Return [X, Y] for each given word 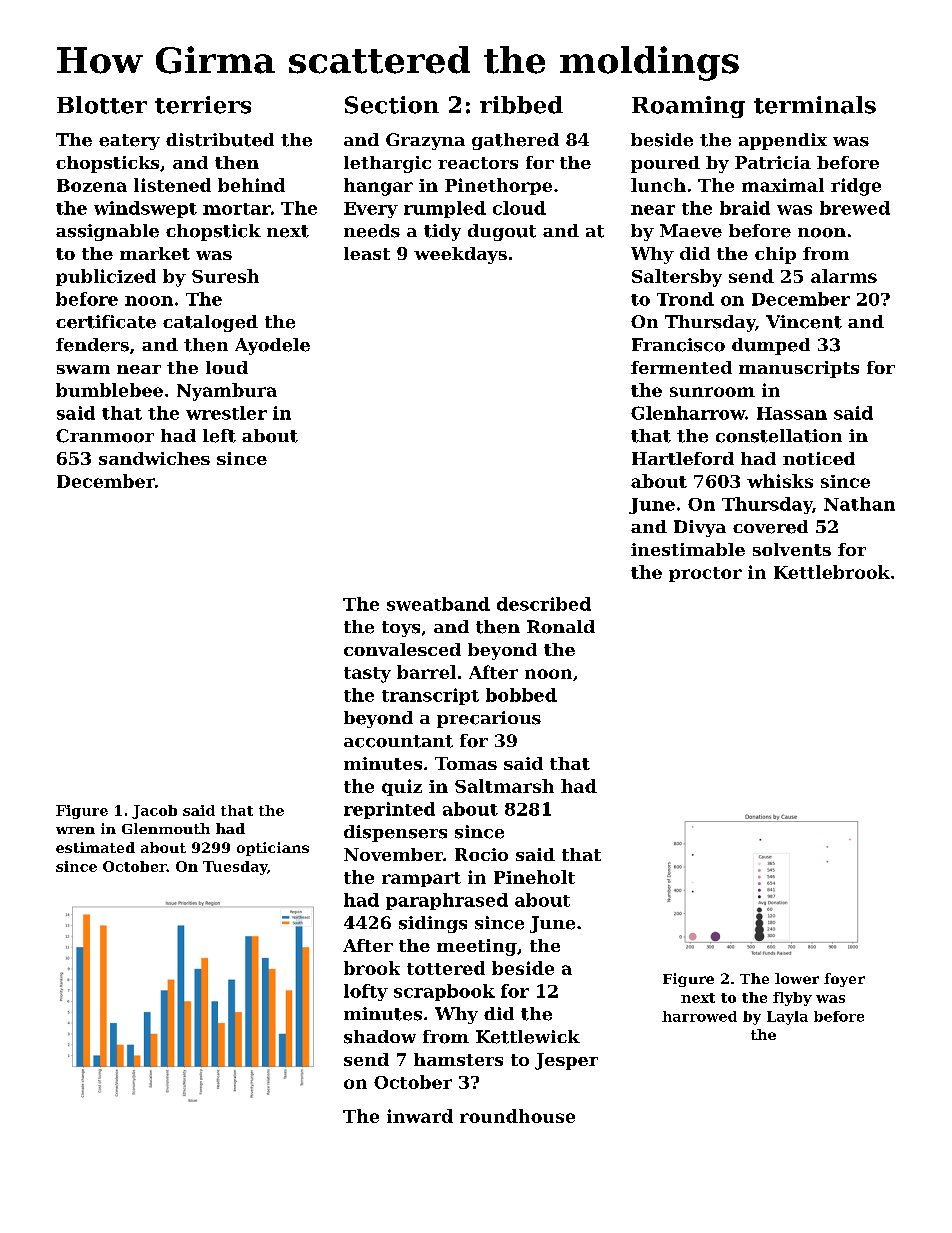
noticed [819, 458]
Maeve [691, 231]
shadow [380, 1037]
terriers [203, 105]
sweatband [438, 604]
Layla [787, 1018]
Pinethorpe [498, 186]
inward [420, 1116]
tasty [367, 675]
